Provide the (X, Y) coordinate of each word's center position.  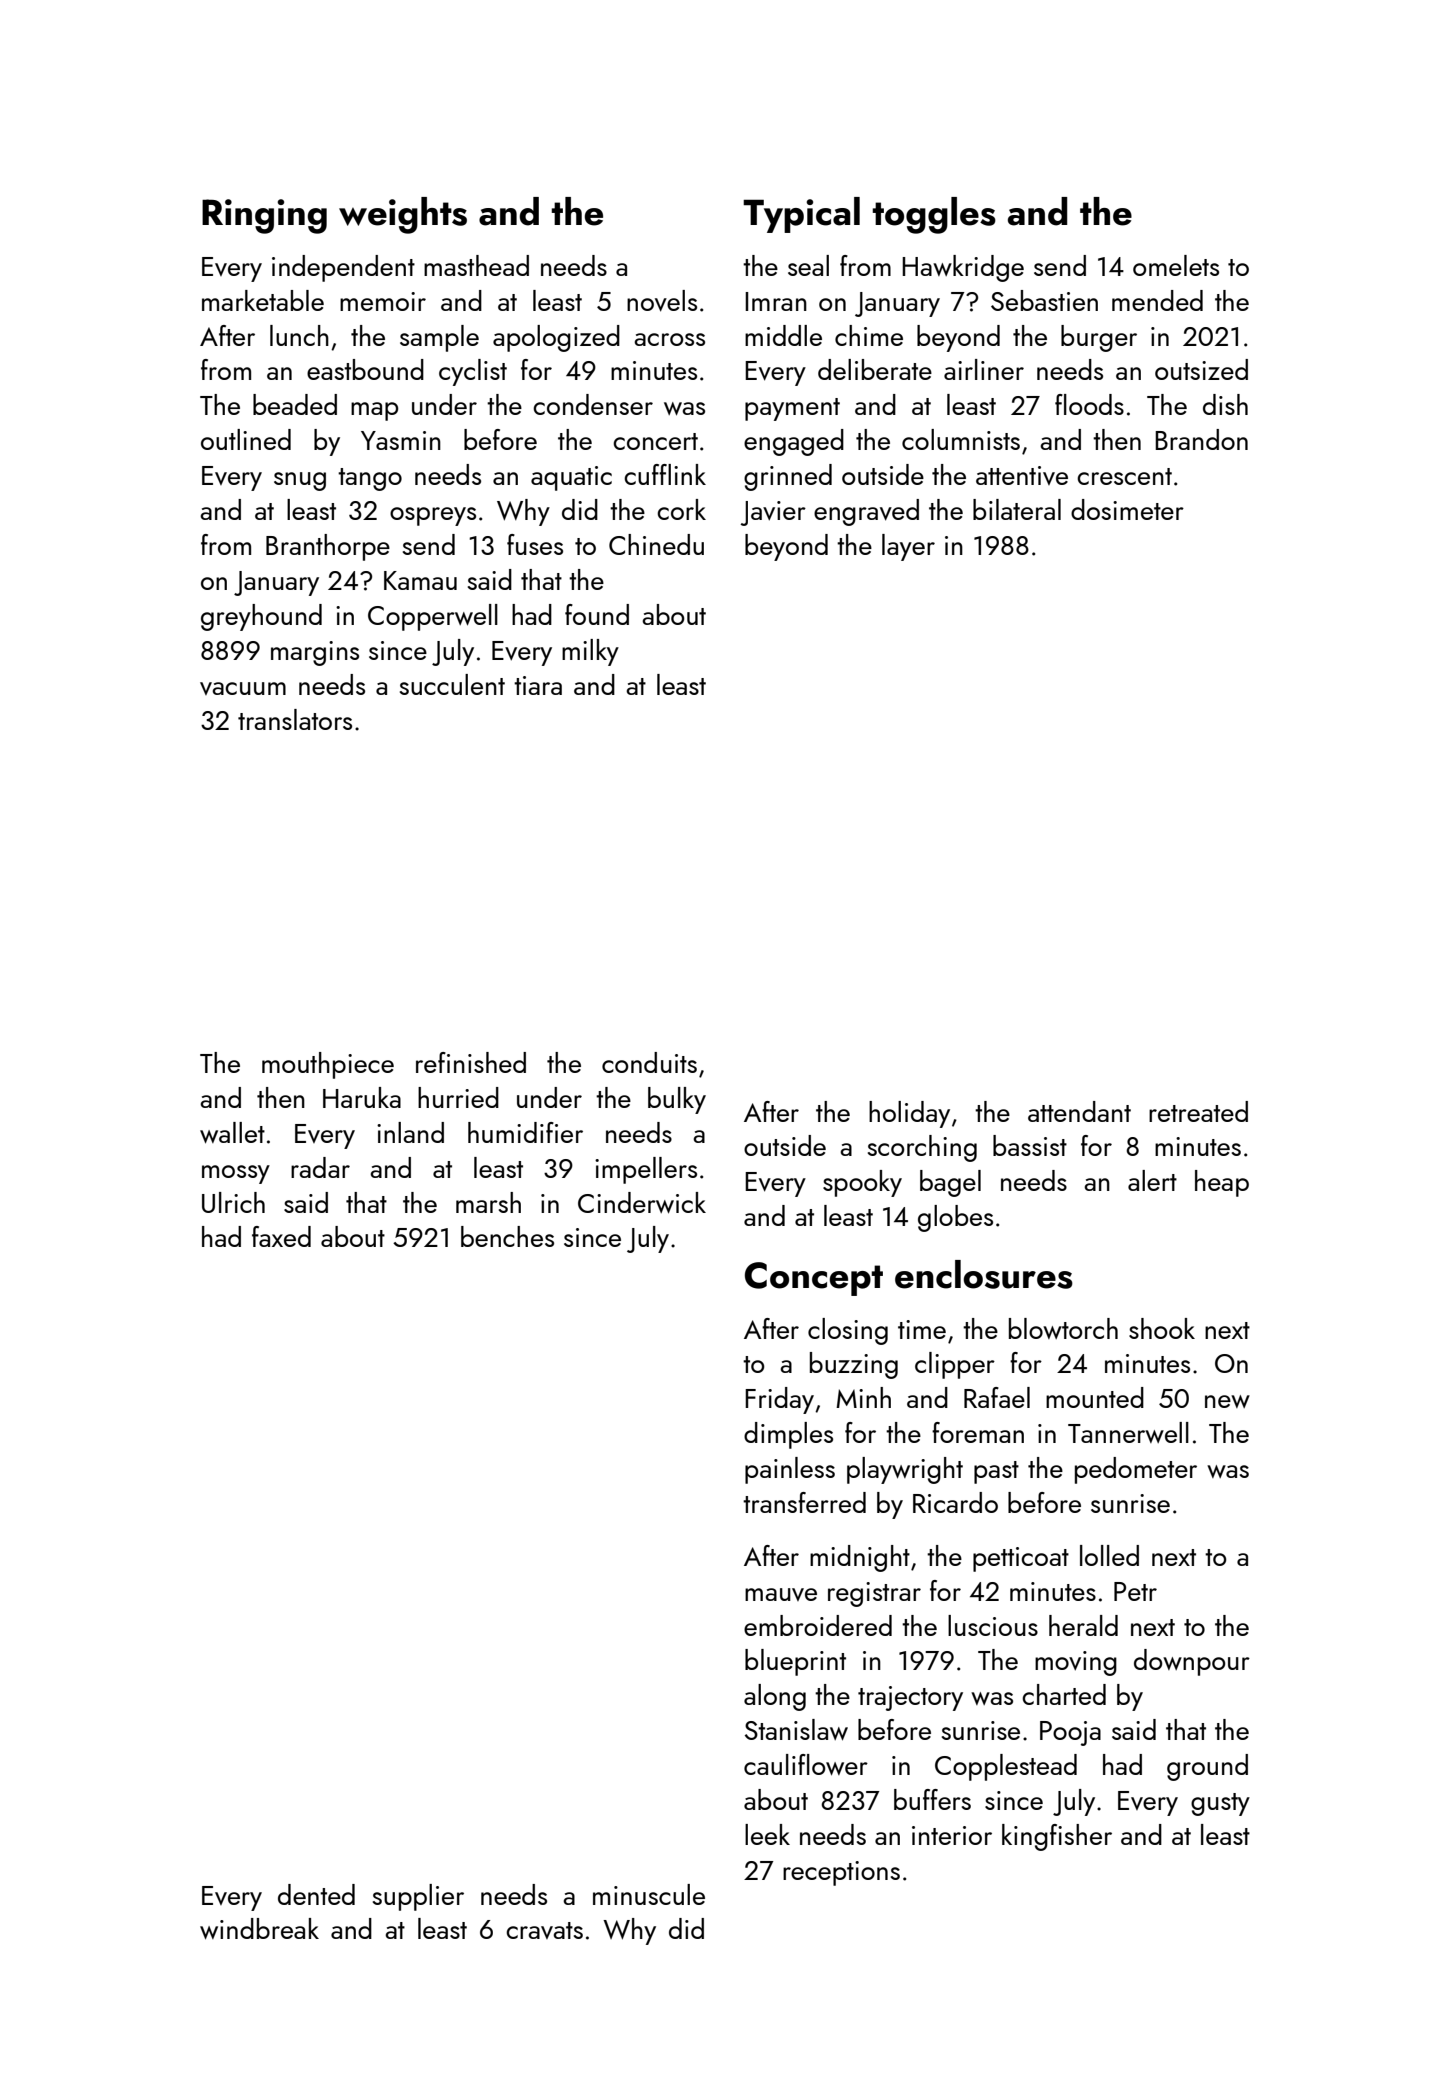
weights (403, 215)
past (996, 1472)
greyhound (261, 617)
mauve (781, 1594)
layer (908, 547)
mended (1157, 300)
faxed (281, 1236)
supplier (418, 1897)
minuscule (649, 1894)
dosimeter (1127, 509)
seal (808, 265)
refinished (471, 1062)
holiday (909, 1114)
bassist (1030, 1145)
